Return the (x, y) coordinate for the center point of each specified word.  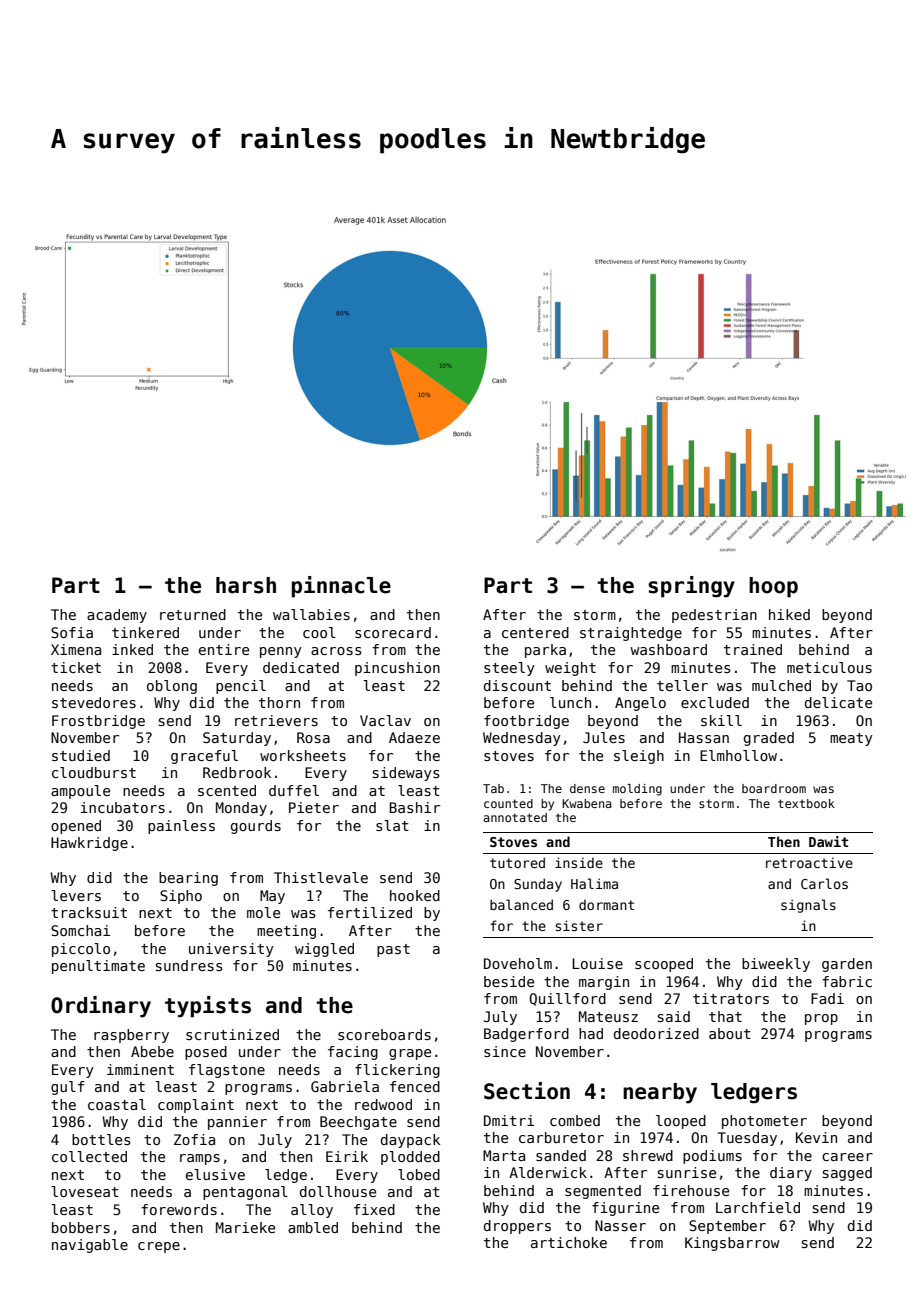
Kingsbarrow (732, 1244)
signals (808, 906)
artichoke (569, 1242)
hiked (789, 614)
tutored (517, 862)
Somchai (80, 930)
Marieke (245, 1227)
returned (193, 614)
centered (535, 632)
